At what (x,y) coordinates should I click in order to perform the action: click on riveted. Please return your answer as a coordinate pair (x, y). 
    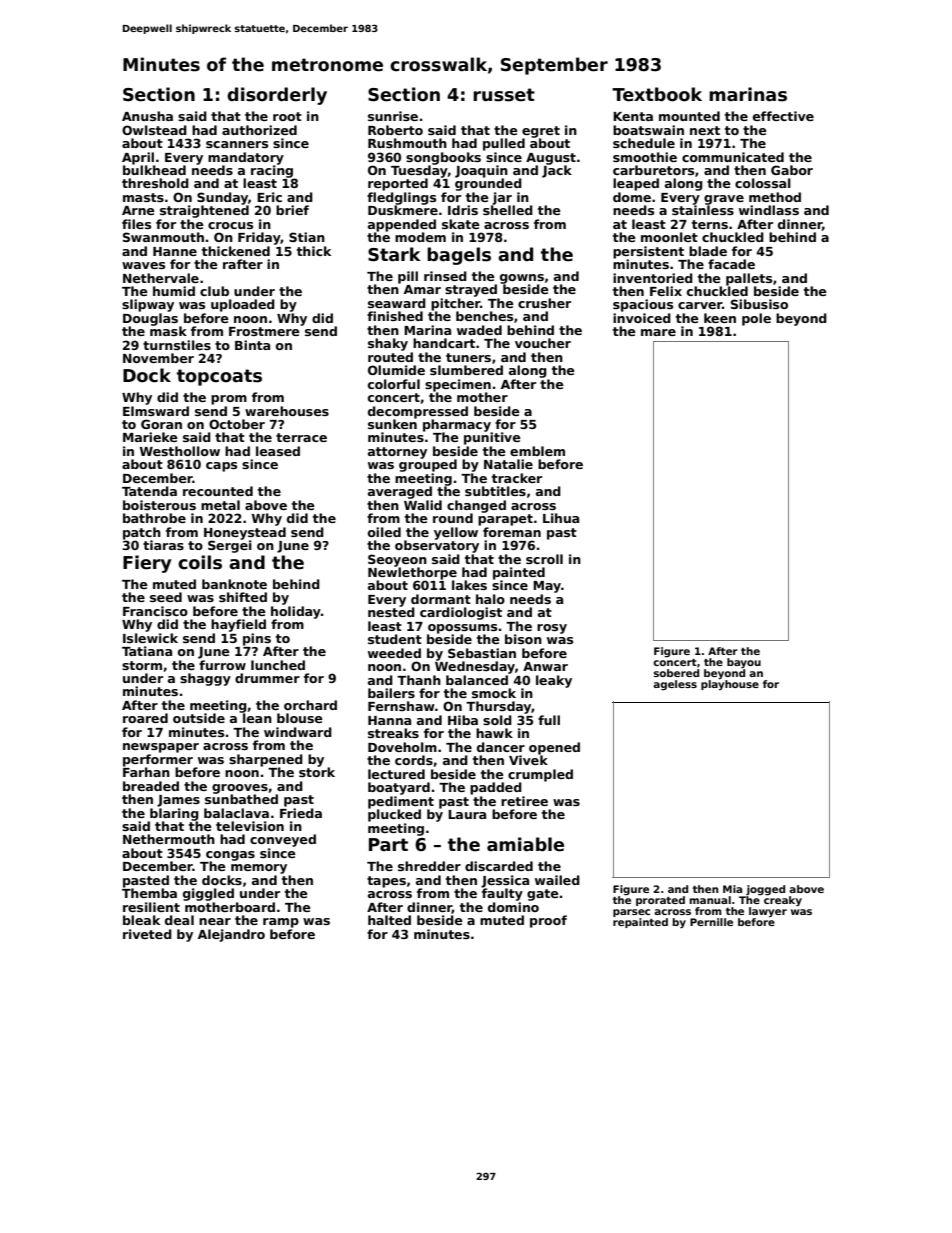
    Looking at the image, I should click on (147, 934).
